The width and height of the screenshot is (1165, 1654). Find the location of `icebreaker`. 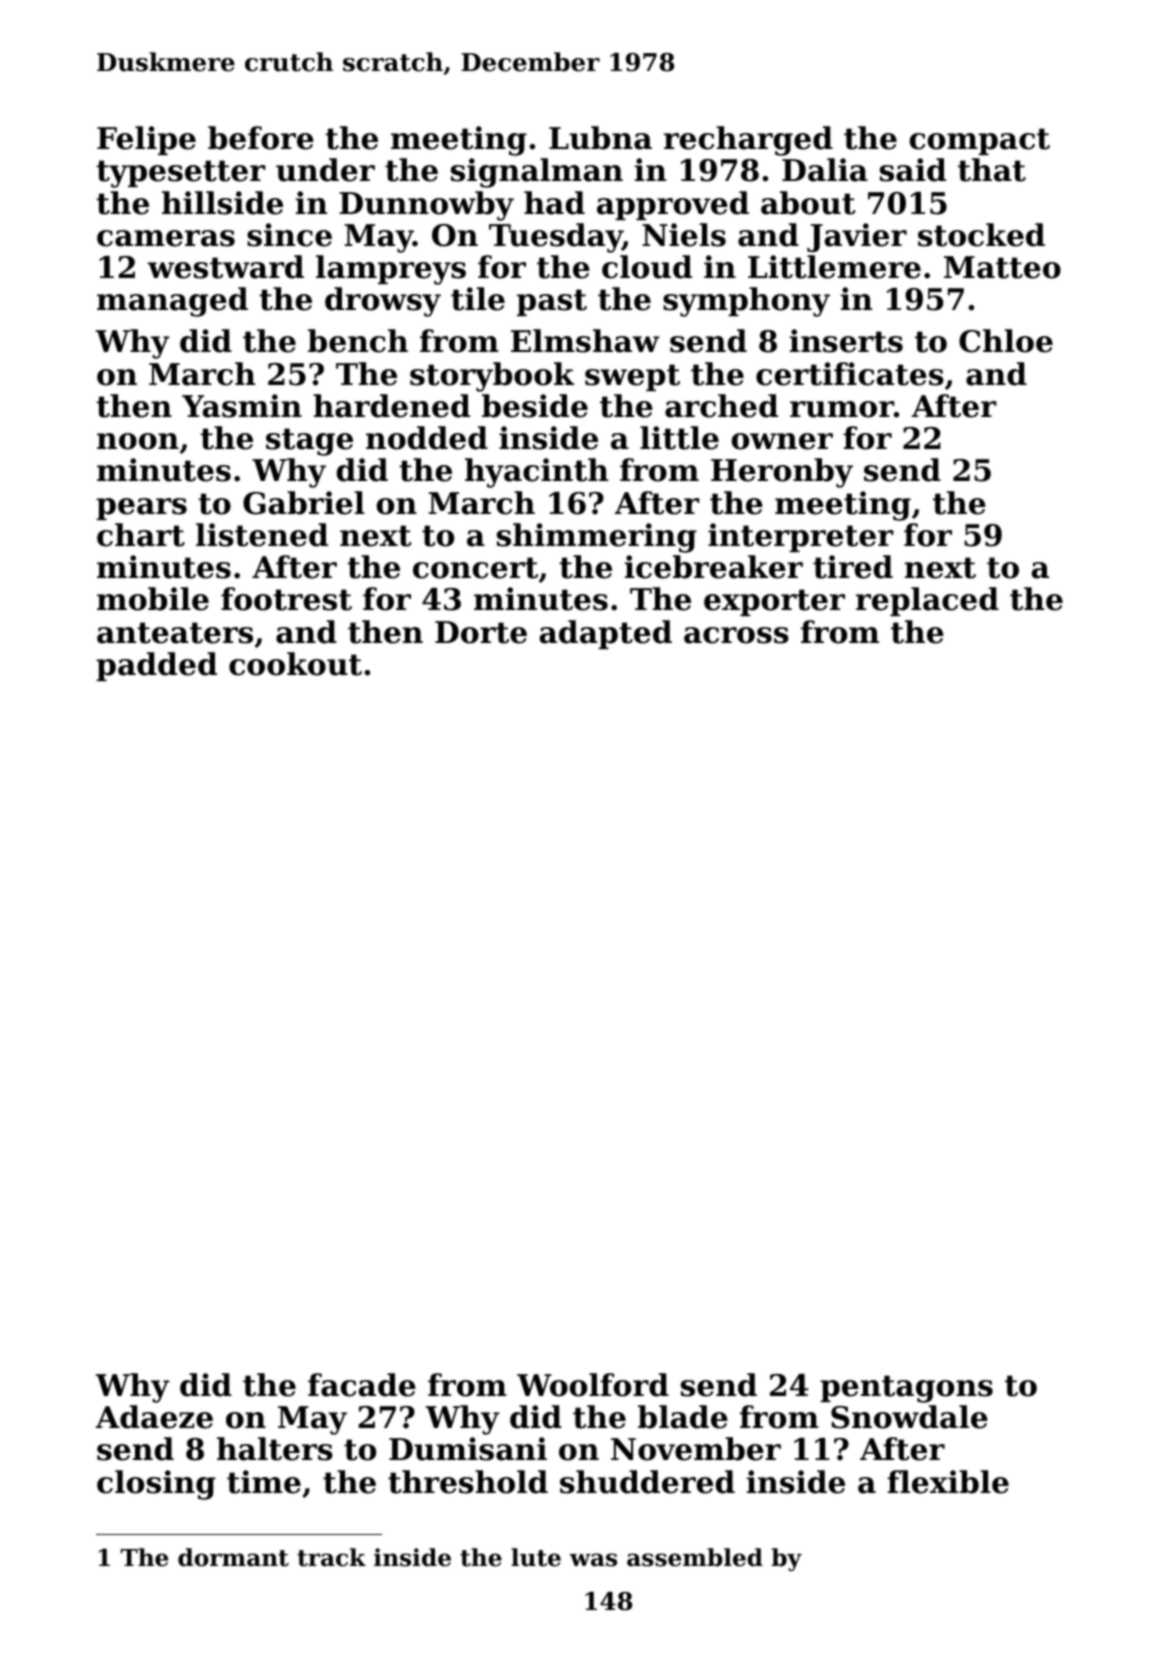

icebreaker is located at coordinates (714, 567).
